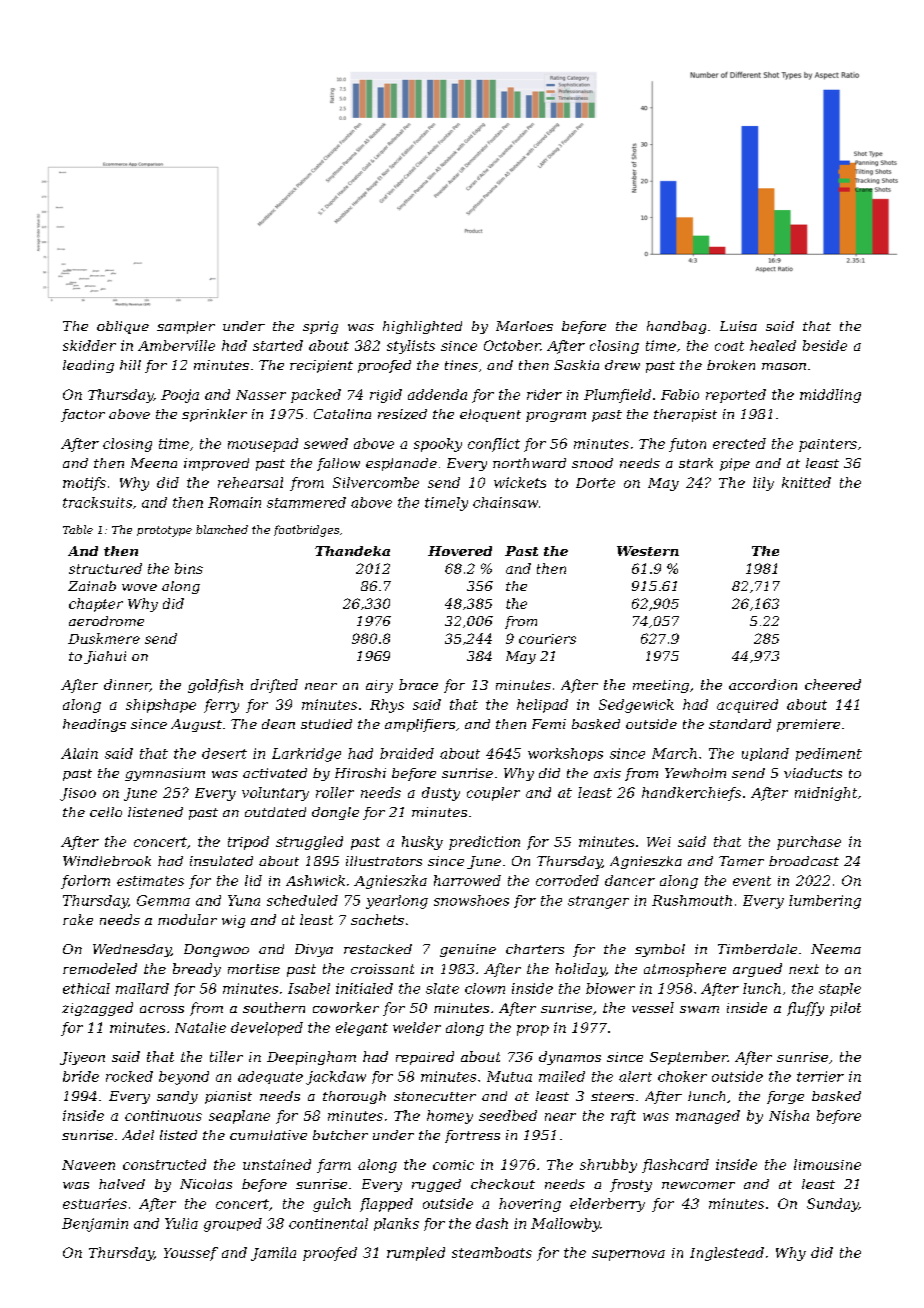 Image resolution: width=924 pixels, height=1308 pixels. What do you see at coordinates (97, 1009) in the screenshot?
I see `zigzagged` at bounding box center [97, 1009].
